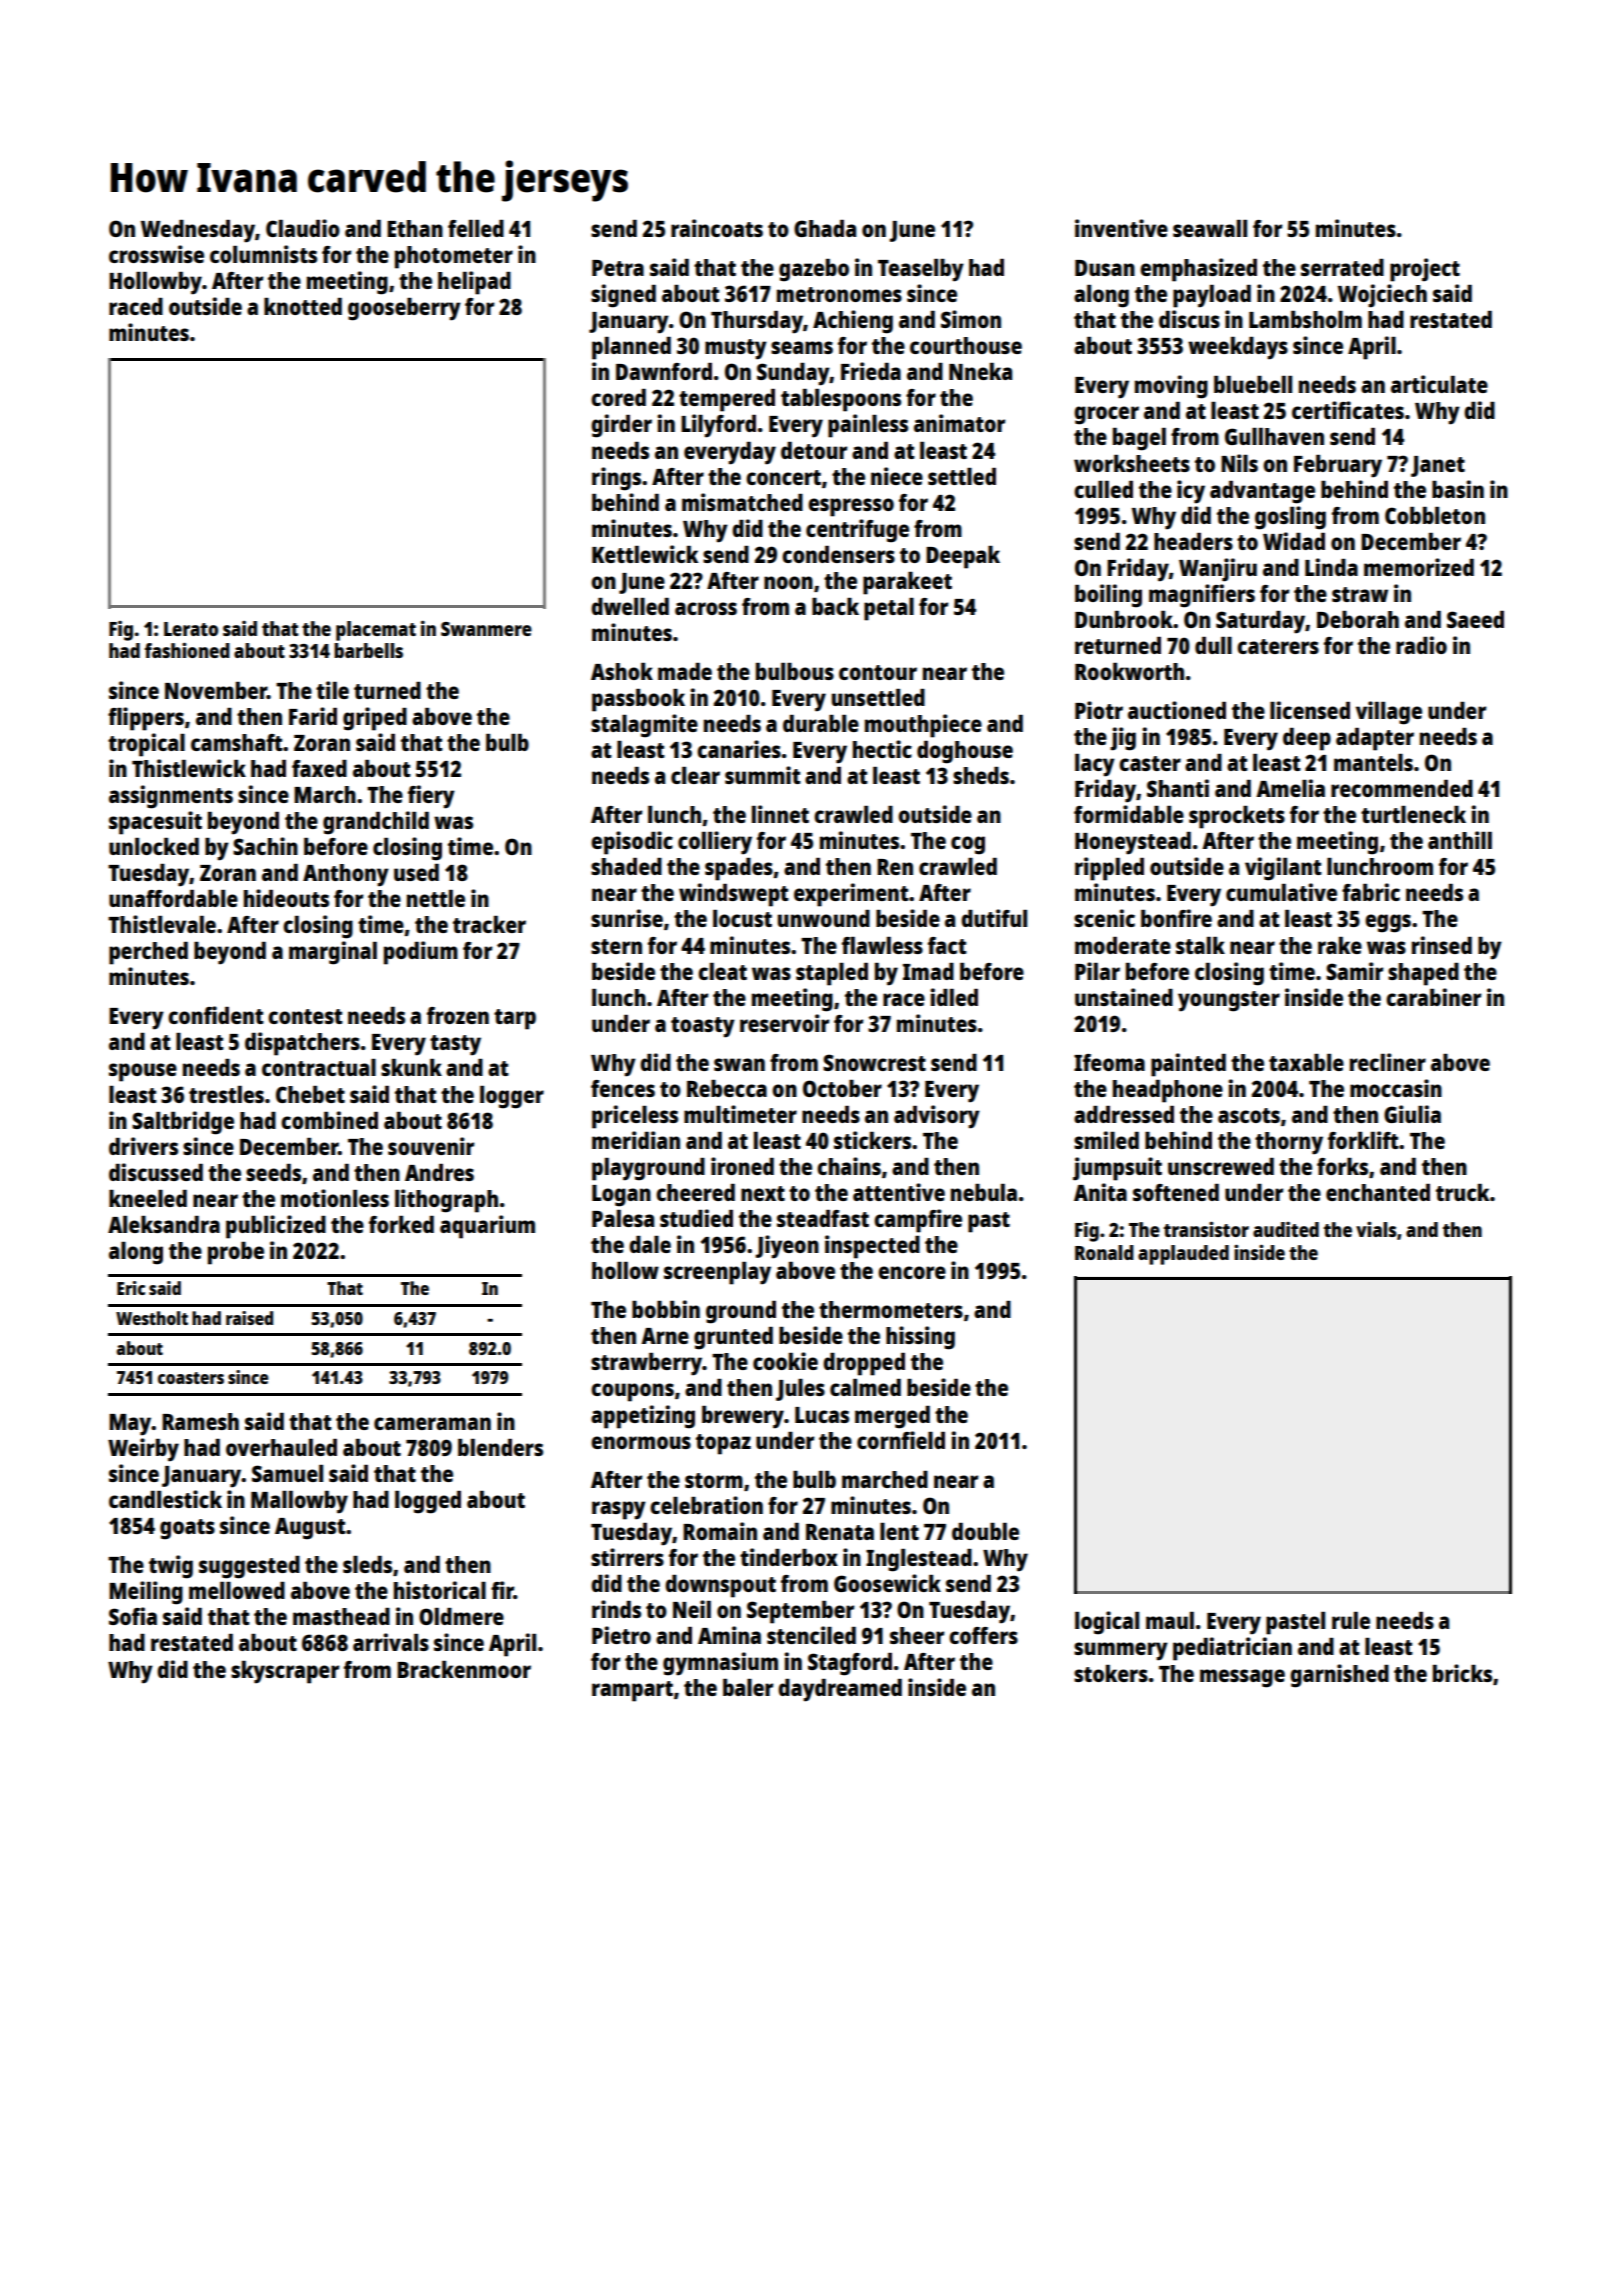 The height and width of the image is (2292, 1620). What do you see at coordinates (985, 1531) in the image?
I see `double` at bounding box center [985, 1531].
